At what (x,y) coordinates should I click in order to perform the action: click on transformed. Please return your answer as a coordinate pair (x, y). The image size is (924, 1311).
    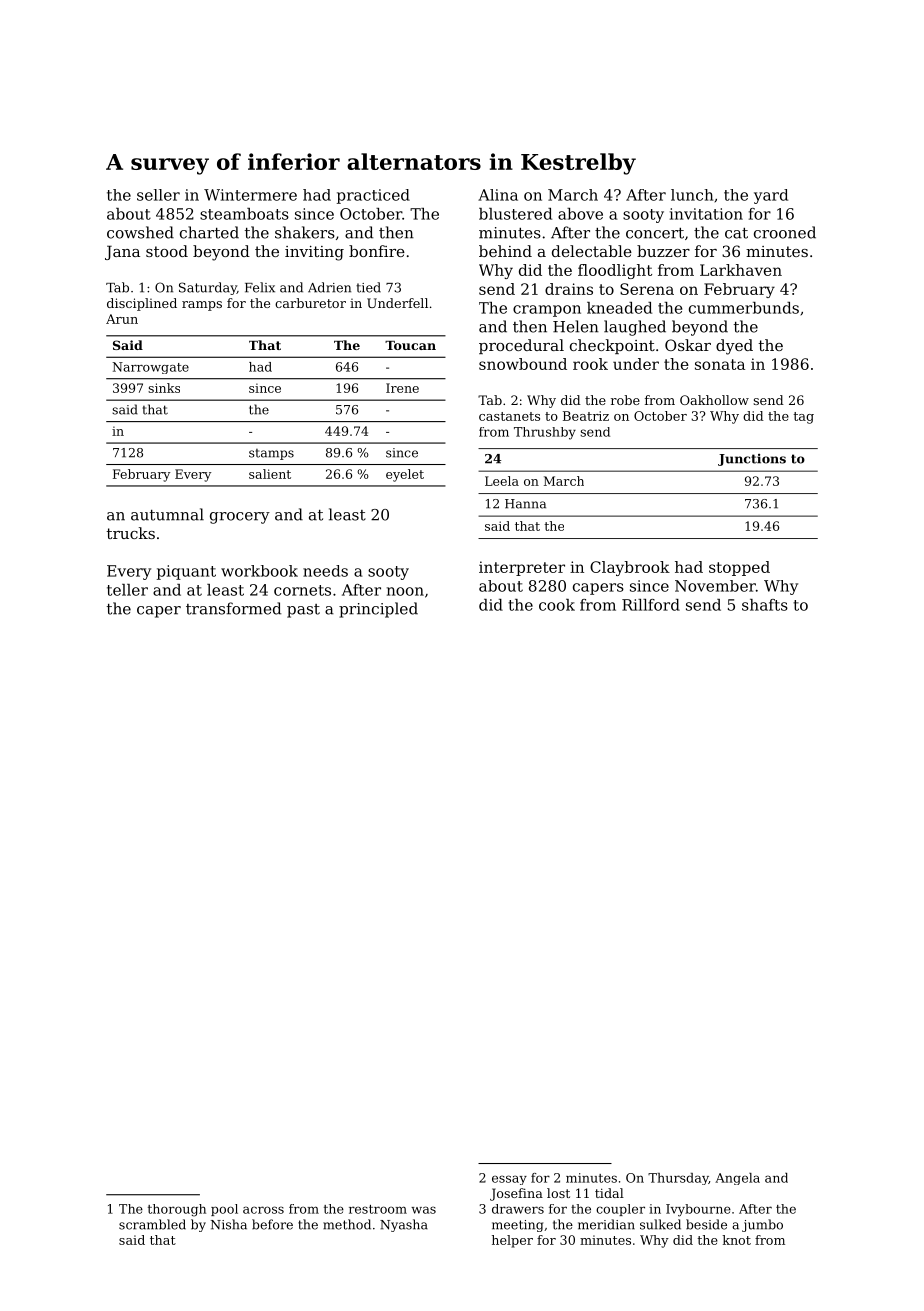
    Looking at the image, I should click on (233, 608).
